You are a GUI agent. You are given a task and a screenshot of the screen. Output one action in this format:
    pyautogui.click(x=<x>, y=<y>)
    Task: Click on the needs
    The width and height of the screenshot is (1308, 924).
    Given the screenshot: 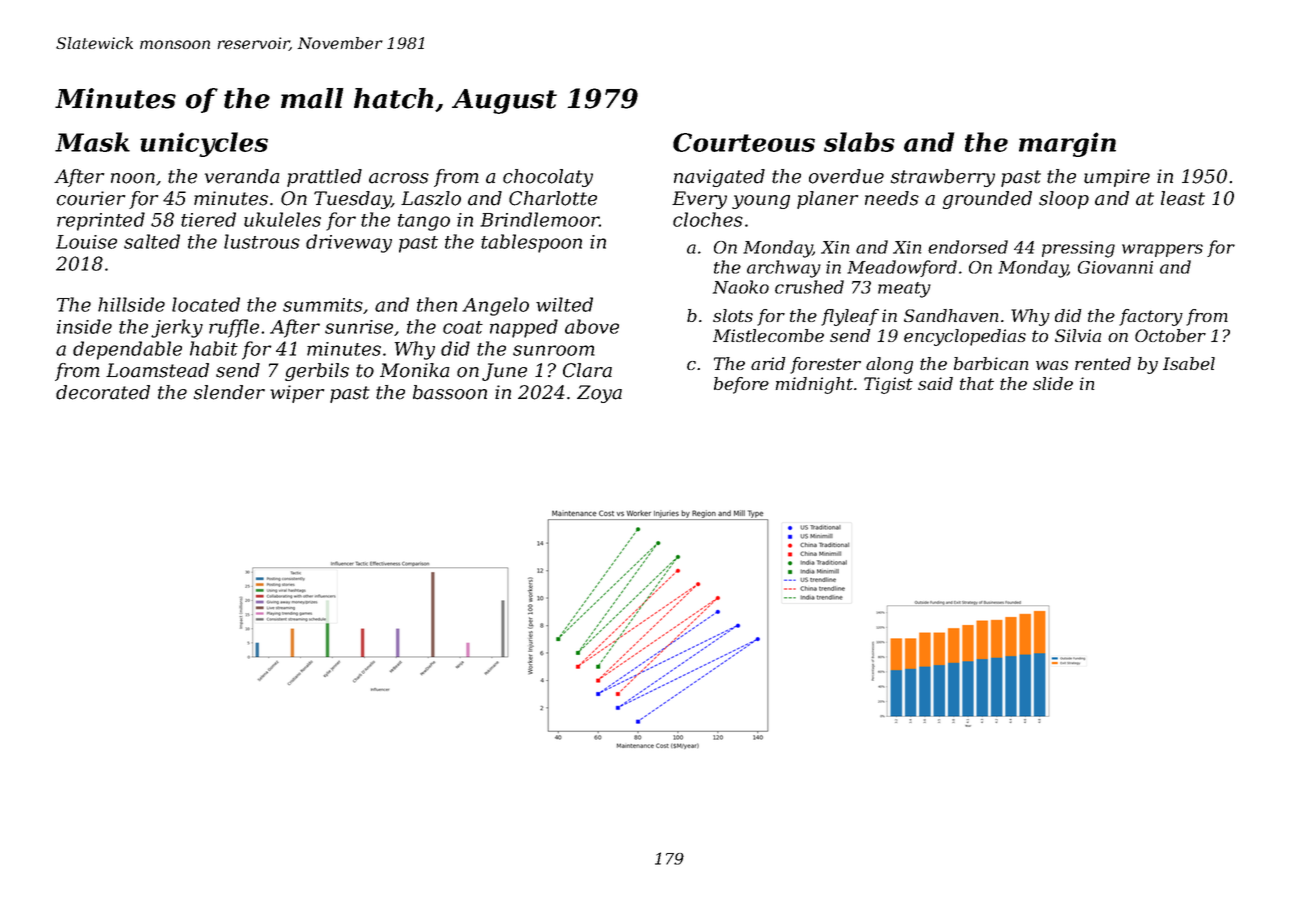 What is the action you would take?
    pyautogui.click(x=892, y=198)
